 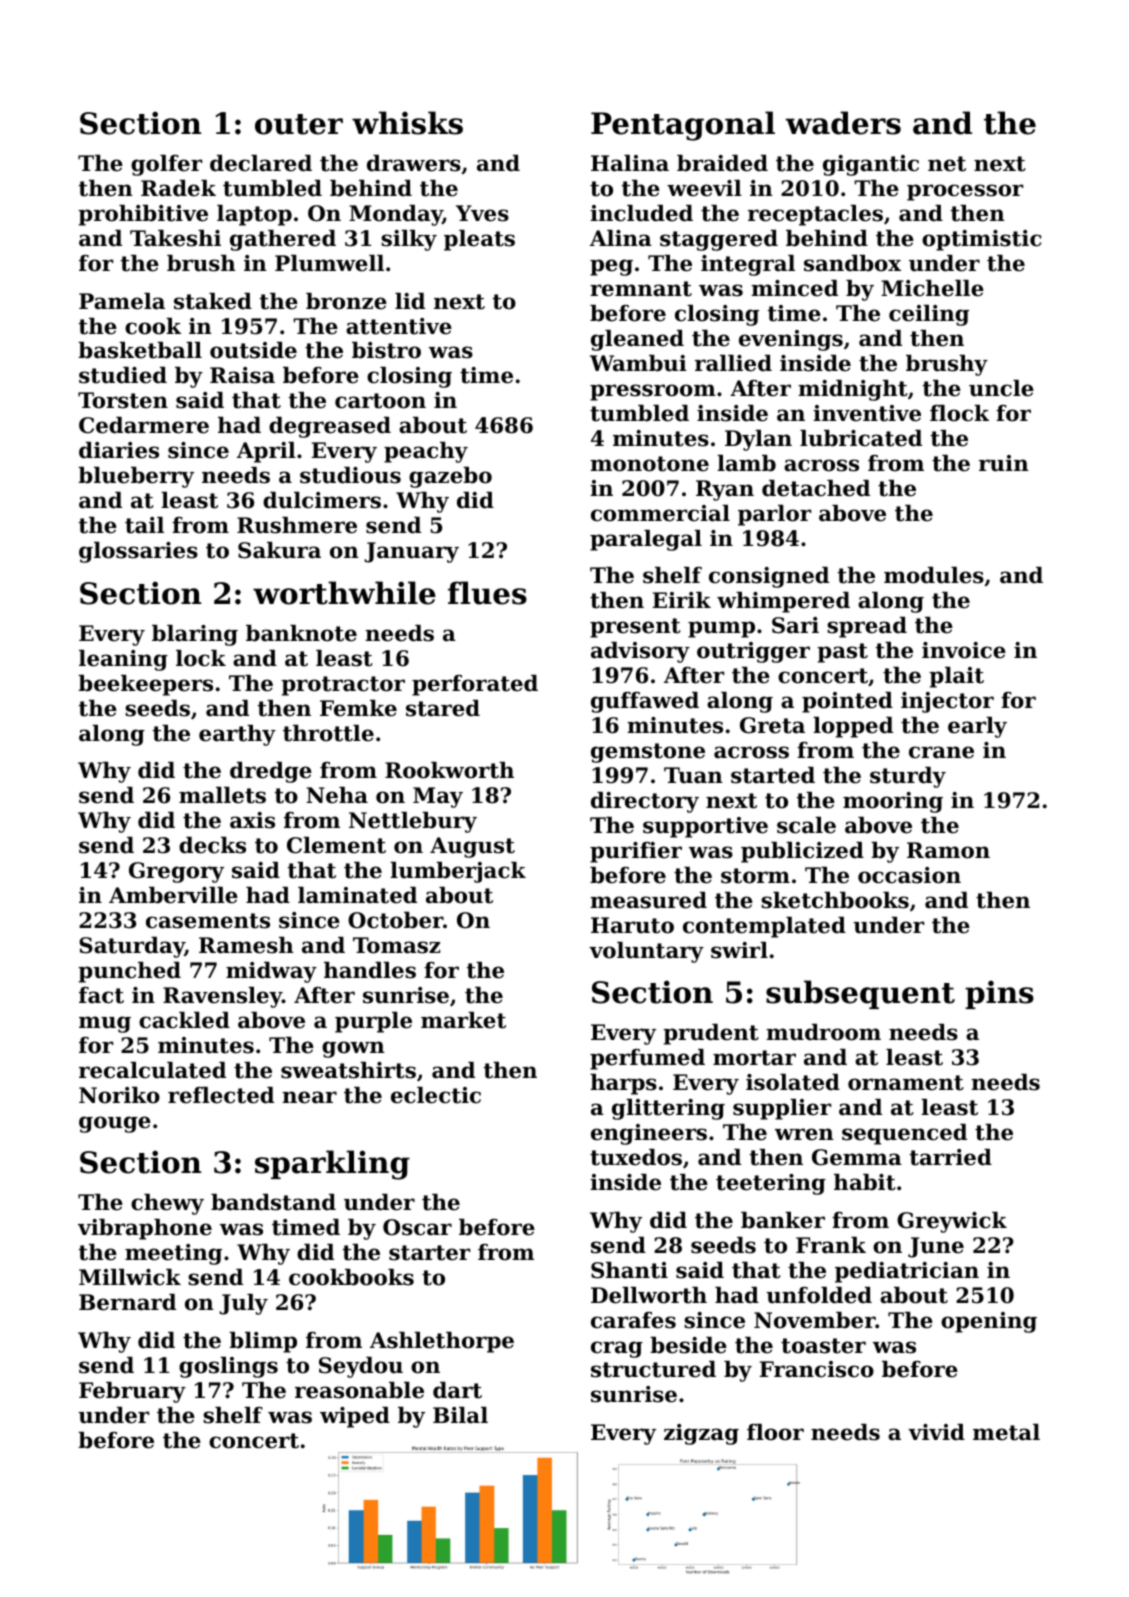 What do you see at coordinates (936, 1432) in the screenshot?
I see `vivid` at bounding box center [936, 1432].
